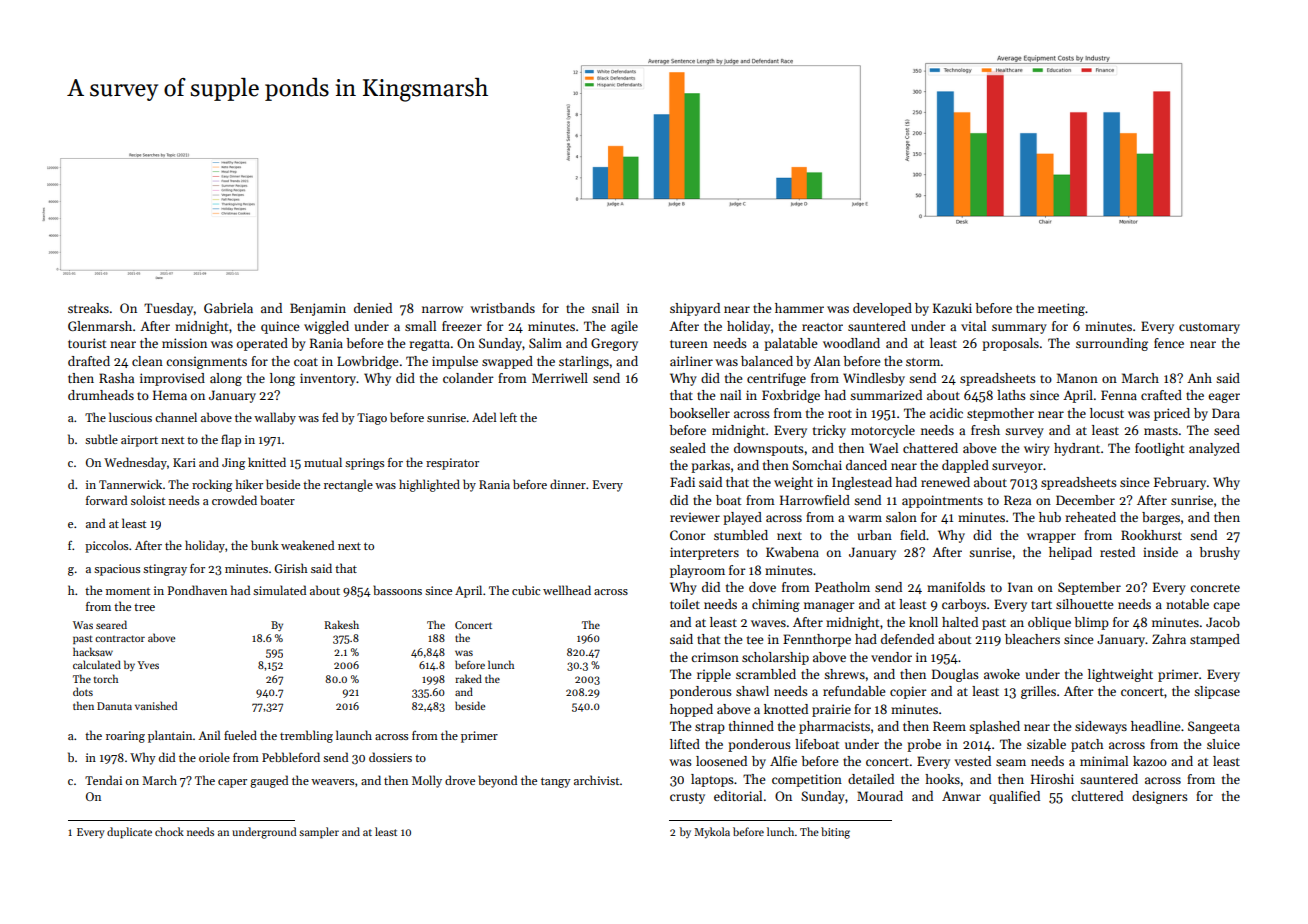 This screenshot has width=1308, height=924. What do you see at coordinates (130, 417) in the screenshot?
I see `luscious` at bounding box center [130, 417].
